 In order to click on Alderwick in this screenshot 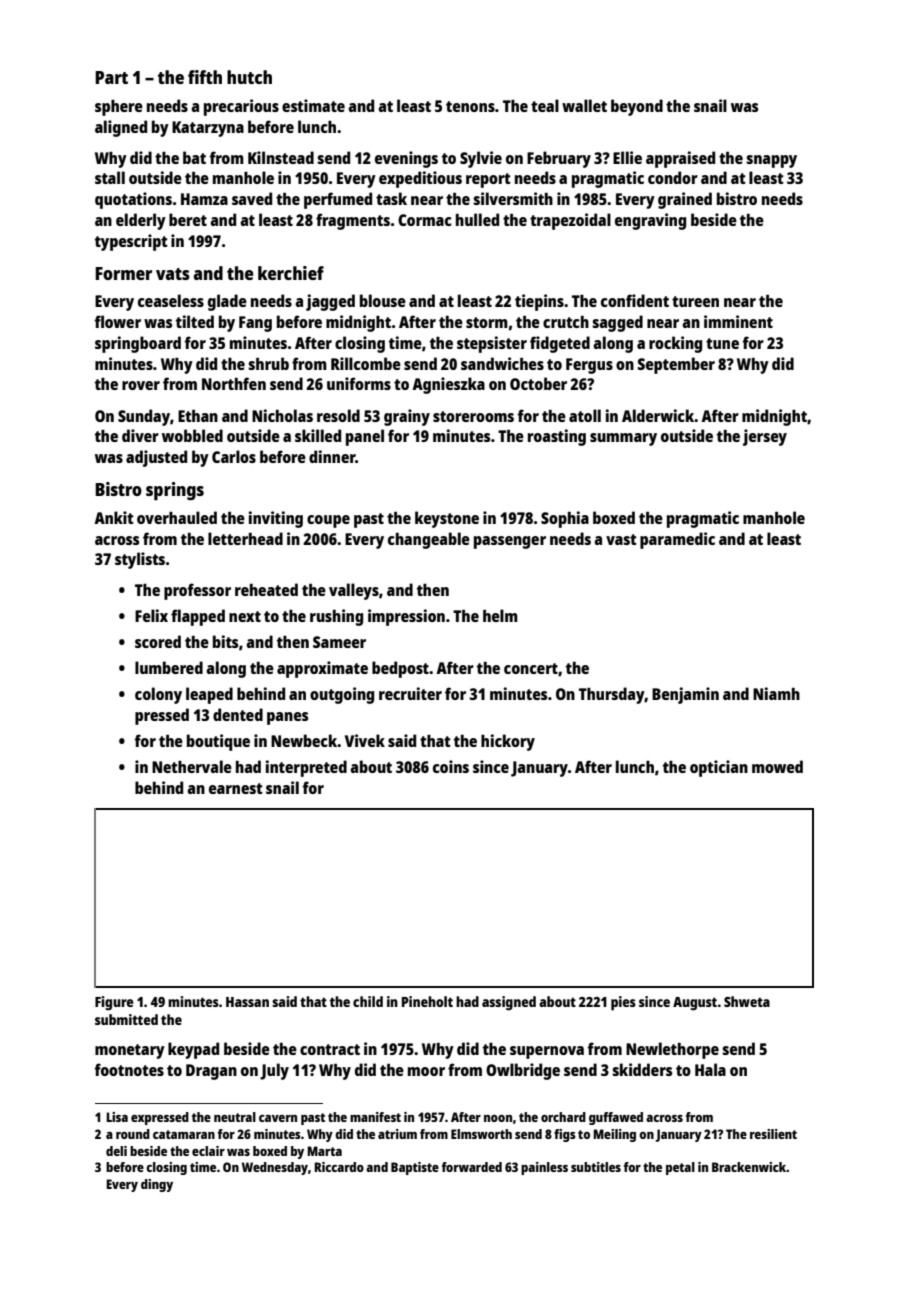, I will do `click(658, 415)`.
